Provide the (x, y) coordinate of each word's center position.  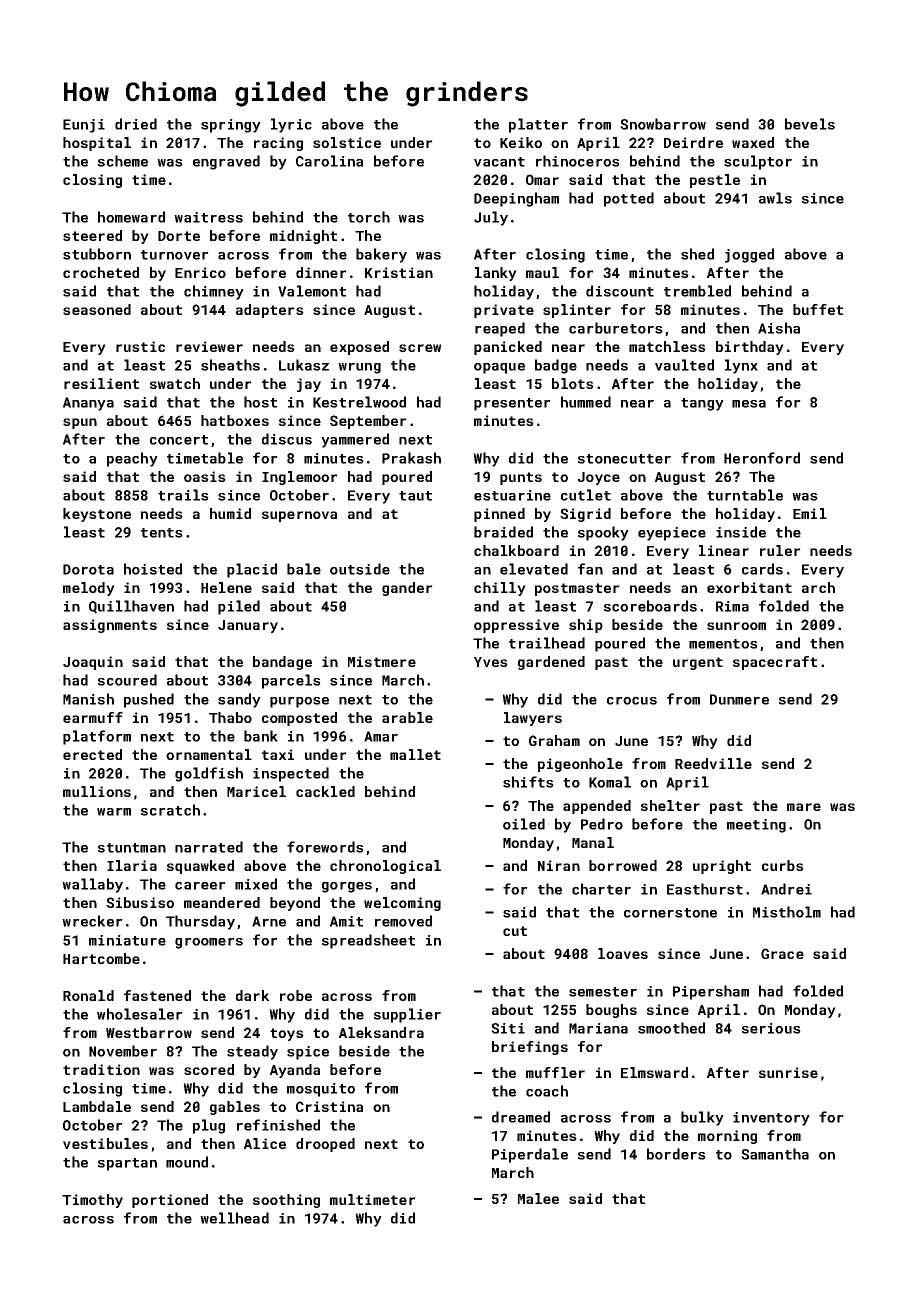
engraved (226, 162)
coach (547, 1091)
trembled (697, 291)
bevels (810, 124)
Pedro (602, 824)
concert (179, 440)
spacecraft (775, 663)
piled (239, 607)
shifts (528, 782)
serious (771, 1028)
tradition (101, 1069)
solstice (347, 142)
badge (556, 366)
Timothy (92, 1201)
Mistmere (382, 661)
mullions (97, 791)
